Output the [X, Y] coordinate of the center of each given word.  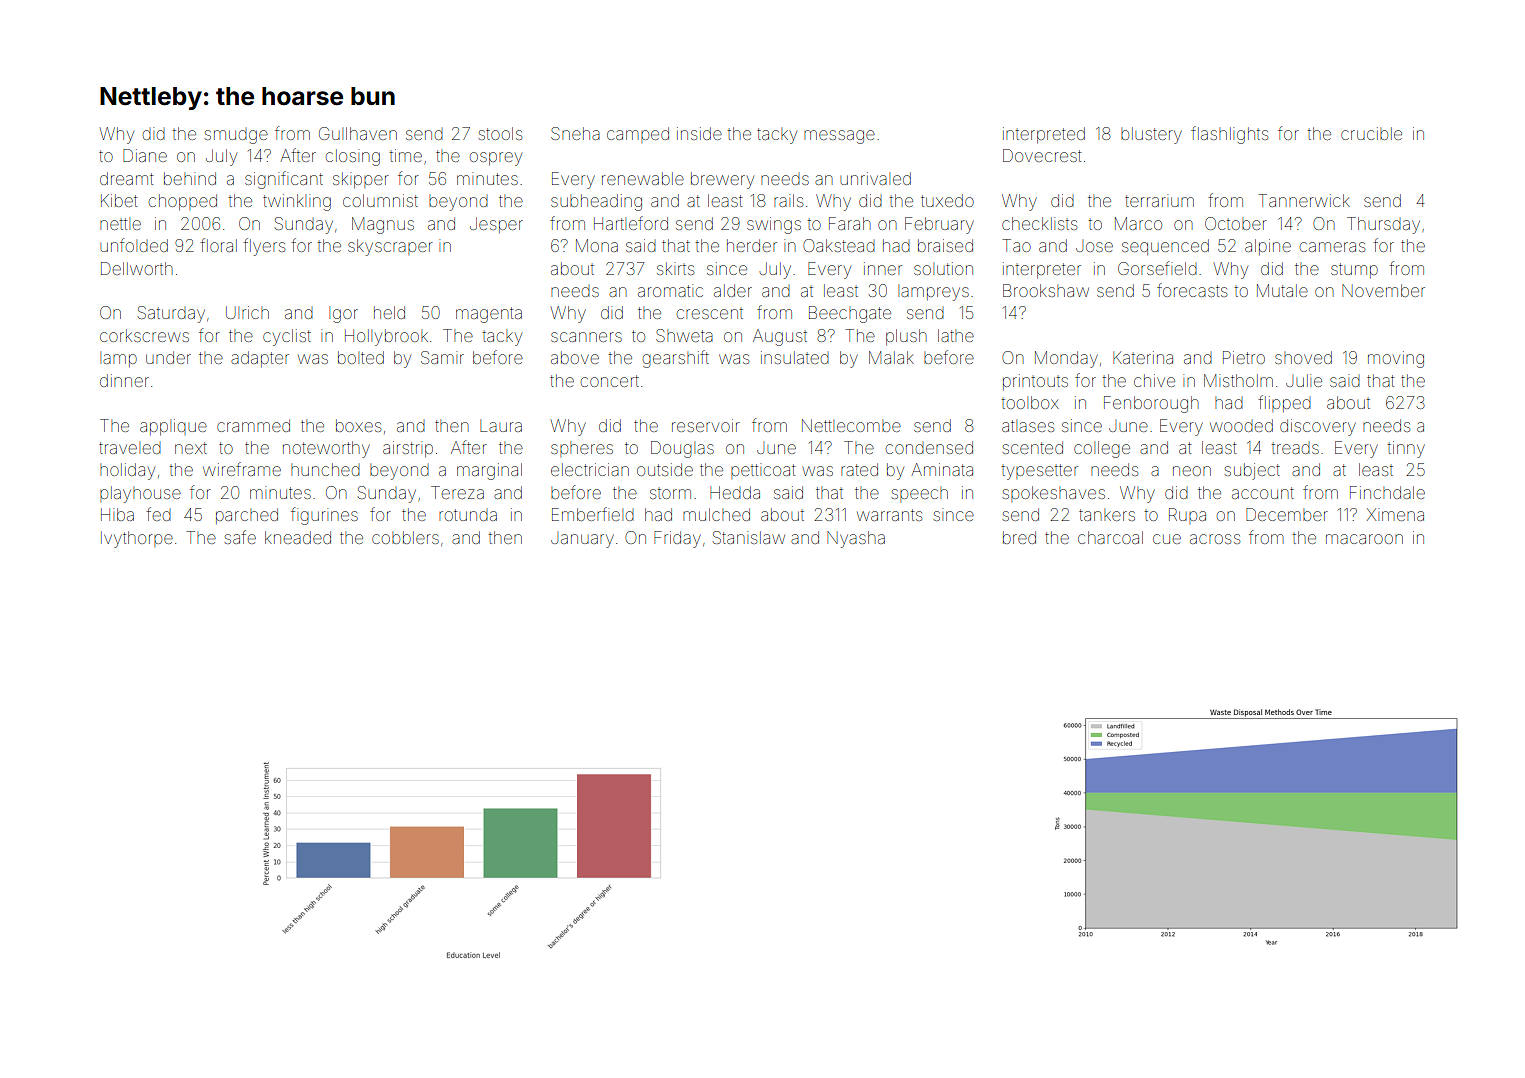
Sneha [575, 133]
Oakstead [839, 245]
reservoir [706, 425]
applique [173, 427]
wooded [1241, 425]
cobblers [405, 537]
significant [284, 180]
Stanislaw [749, 537]
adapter [260, 359]
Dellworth [137, 268]
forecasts [1192, 290]
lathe [956, 335]
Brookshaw [1046, 290]
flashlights [1229, 135]
